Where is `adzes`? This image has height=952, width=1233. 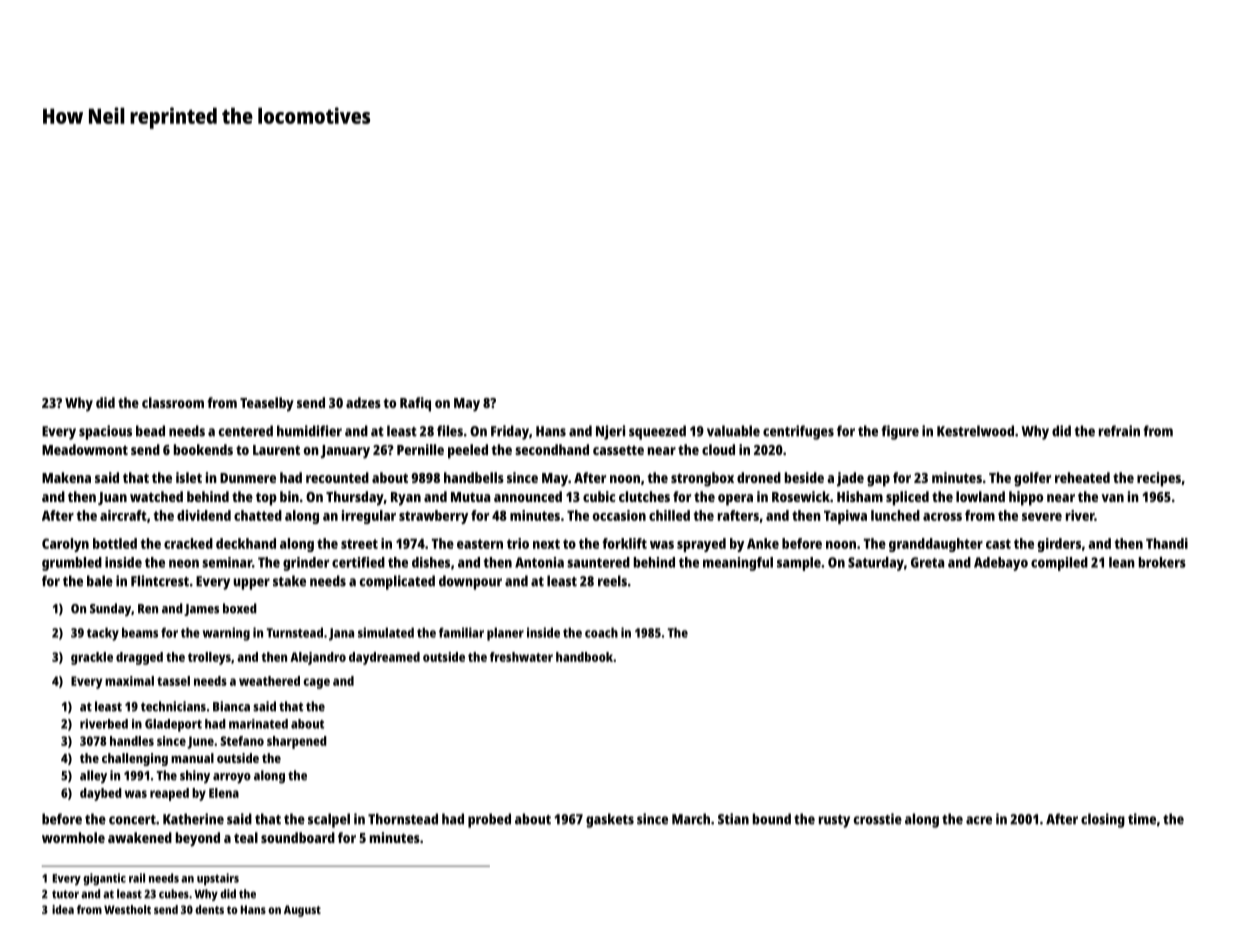
adzes is located at coordinates (363, 402).
